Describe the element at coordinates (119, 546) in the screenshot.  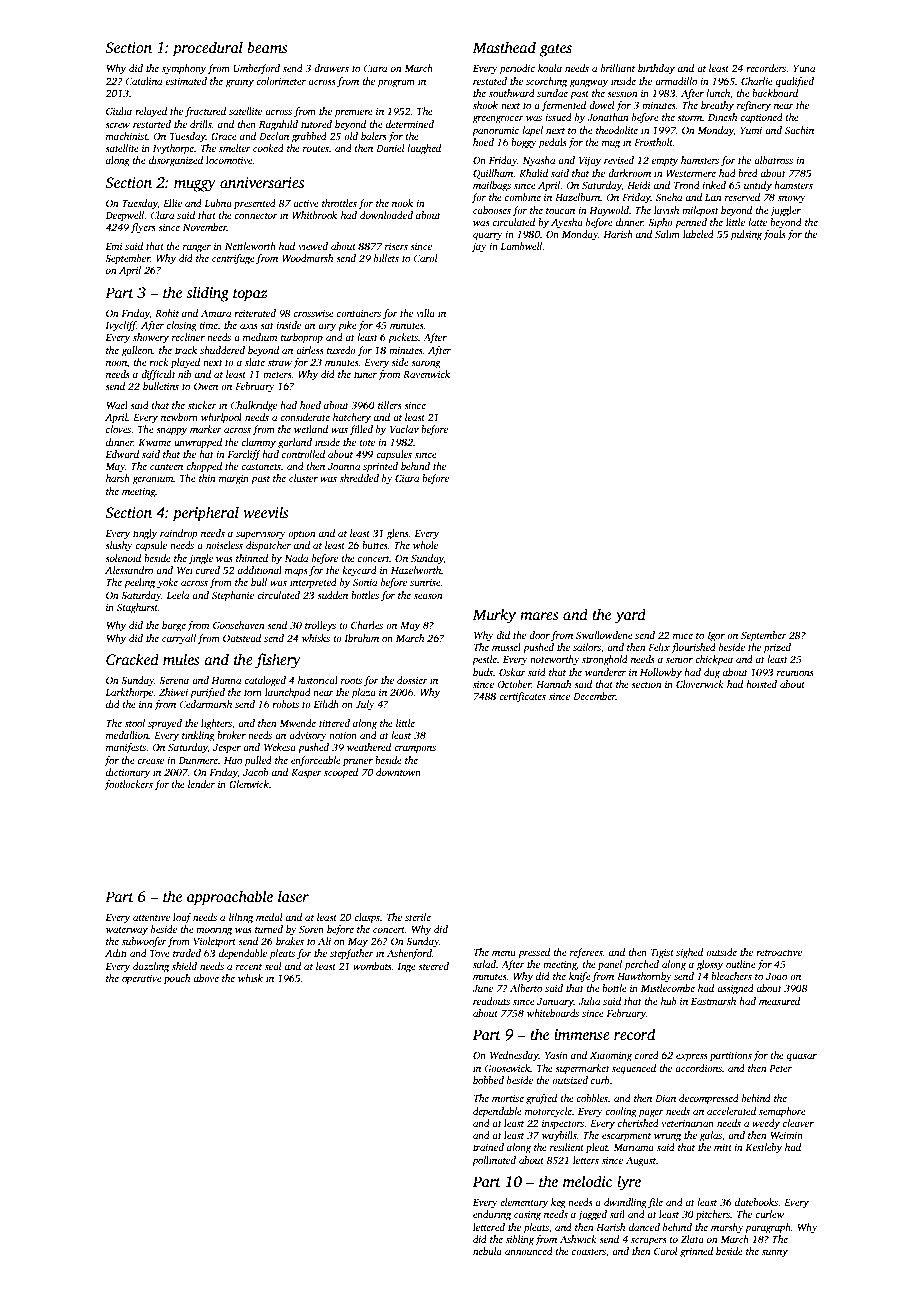
I see `slushy` at that location.
